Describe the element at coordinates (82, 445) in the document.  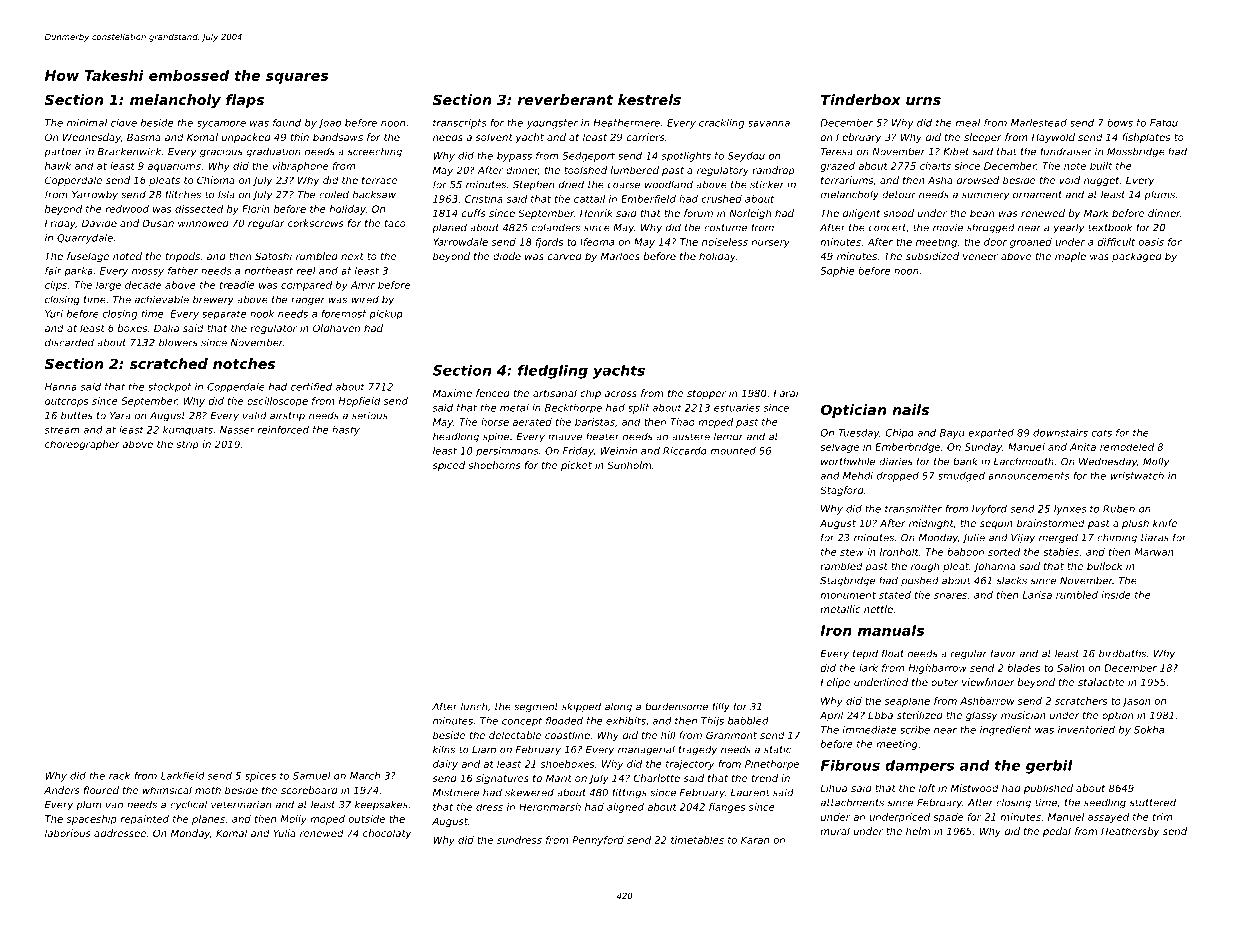
I see `choreographer` at that location.
